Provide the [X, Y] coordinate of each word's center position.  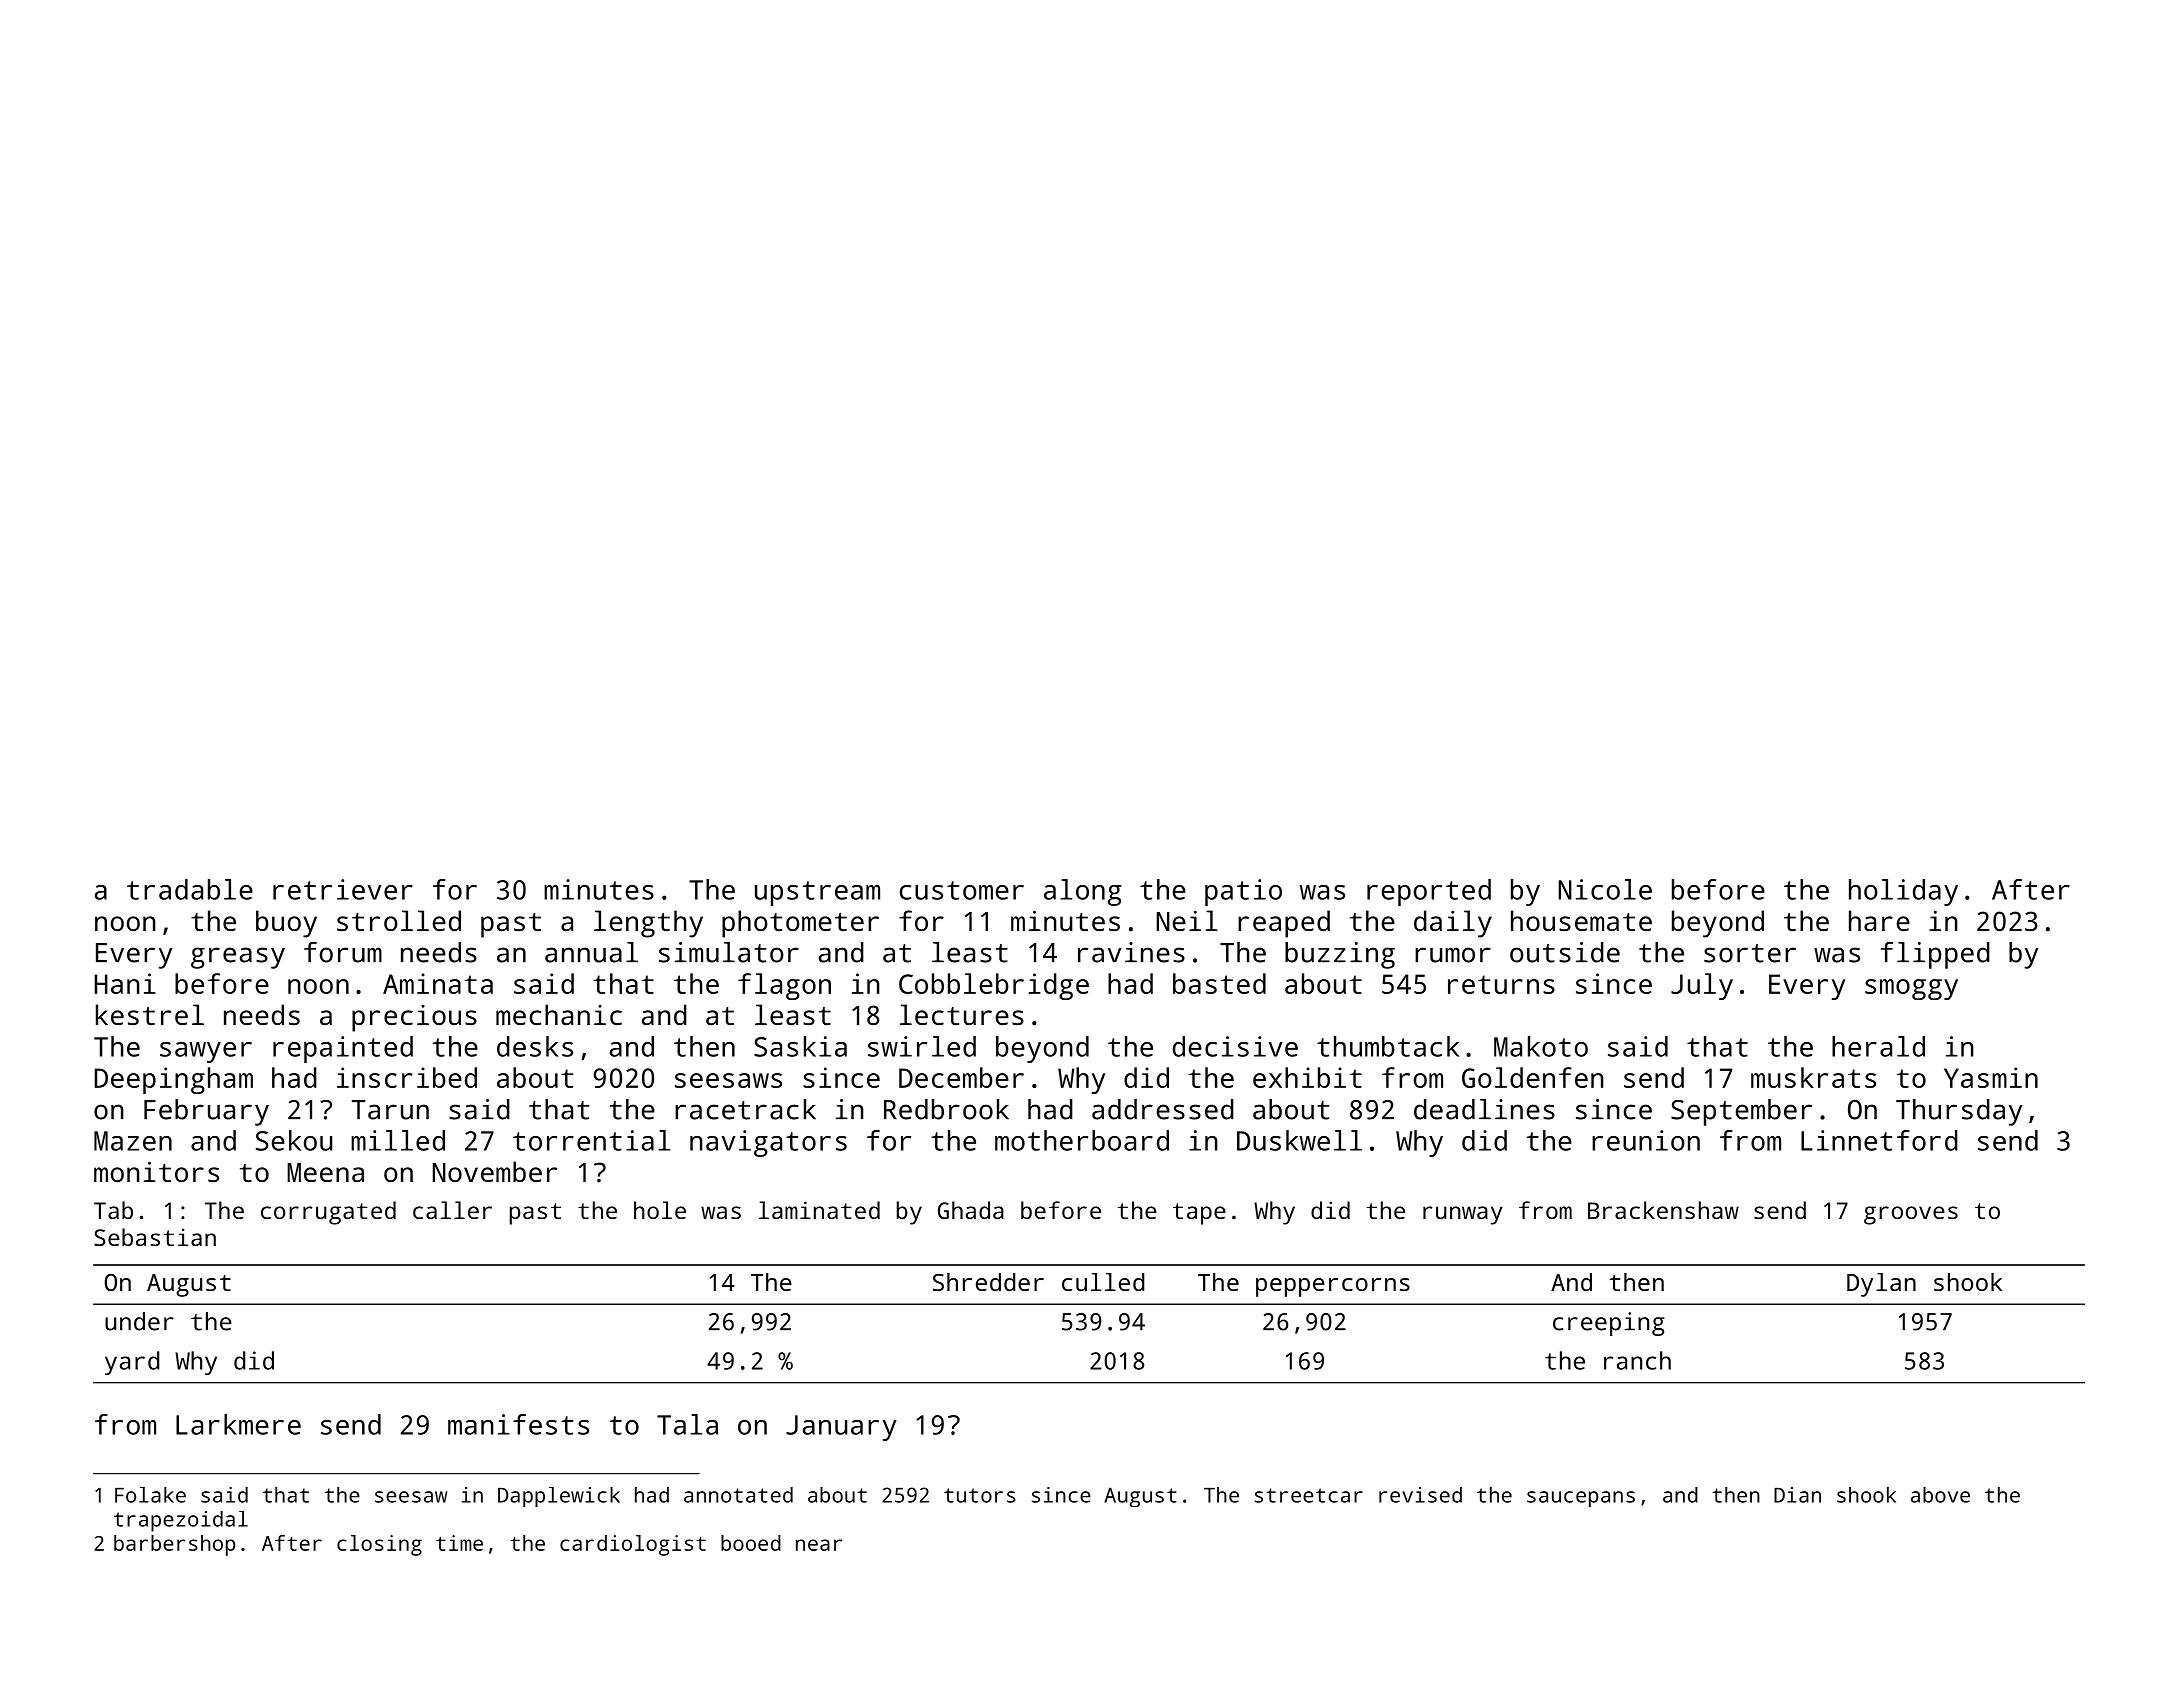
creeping [1609, 1324]
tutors [980, 1495]
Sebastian [155, 1237]
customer [962, 890]
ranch [1637, 1360]
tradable [190, 889]
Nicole [1605, 889]
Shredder [988, 1282]
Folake [150, 1495]
